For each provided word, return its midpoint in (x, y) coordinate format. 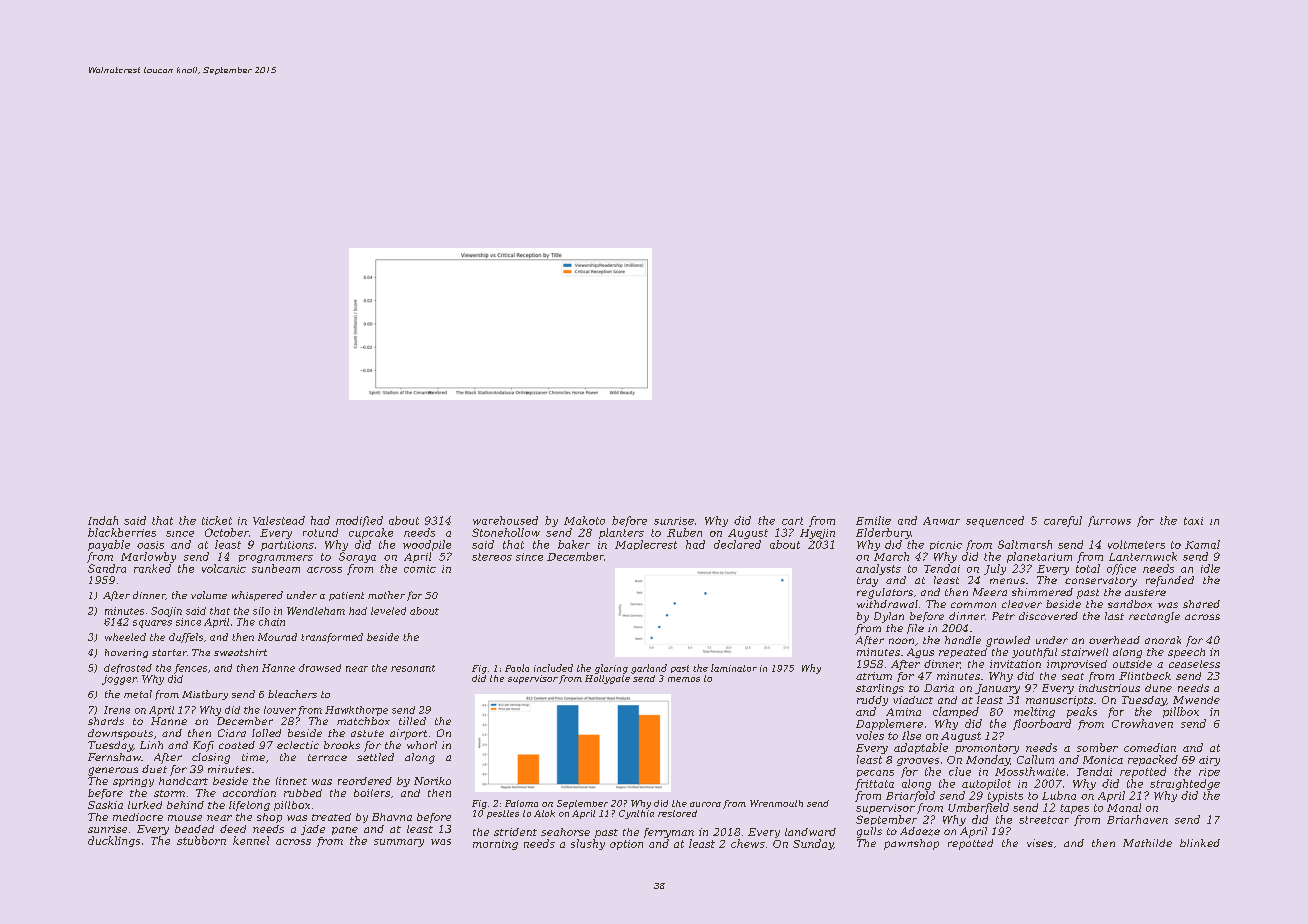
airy (1209, 761)
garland (649, 669)
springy (133, 782)
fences (190, 669)
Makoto (584, 520)
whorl (422, 745)
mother (386, 595)
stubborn (201, 840)
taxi (1193, 521)
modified (359, 521)
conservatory (1101, 582)
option (626, 845)
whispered (257, 596)
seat (1073, 676)
